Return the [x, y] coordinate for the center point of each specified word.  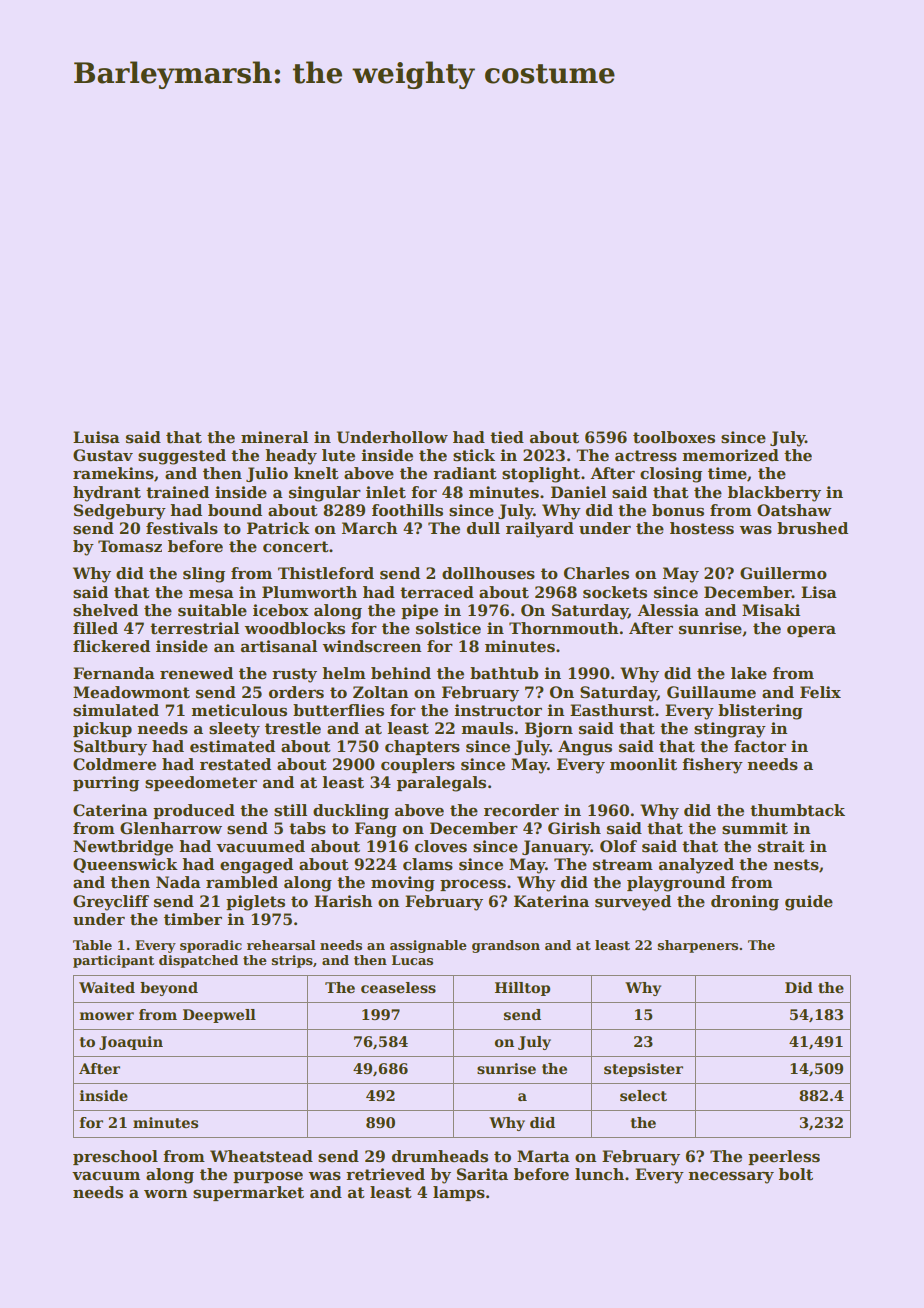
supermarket [248, 1193]
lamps [459, 1193]
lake [749, 673]
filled [95, 628]
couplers [418, 765]
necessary [731, 1177]
